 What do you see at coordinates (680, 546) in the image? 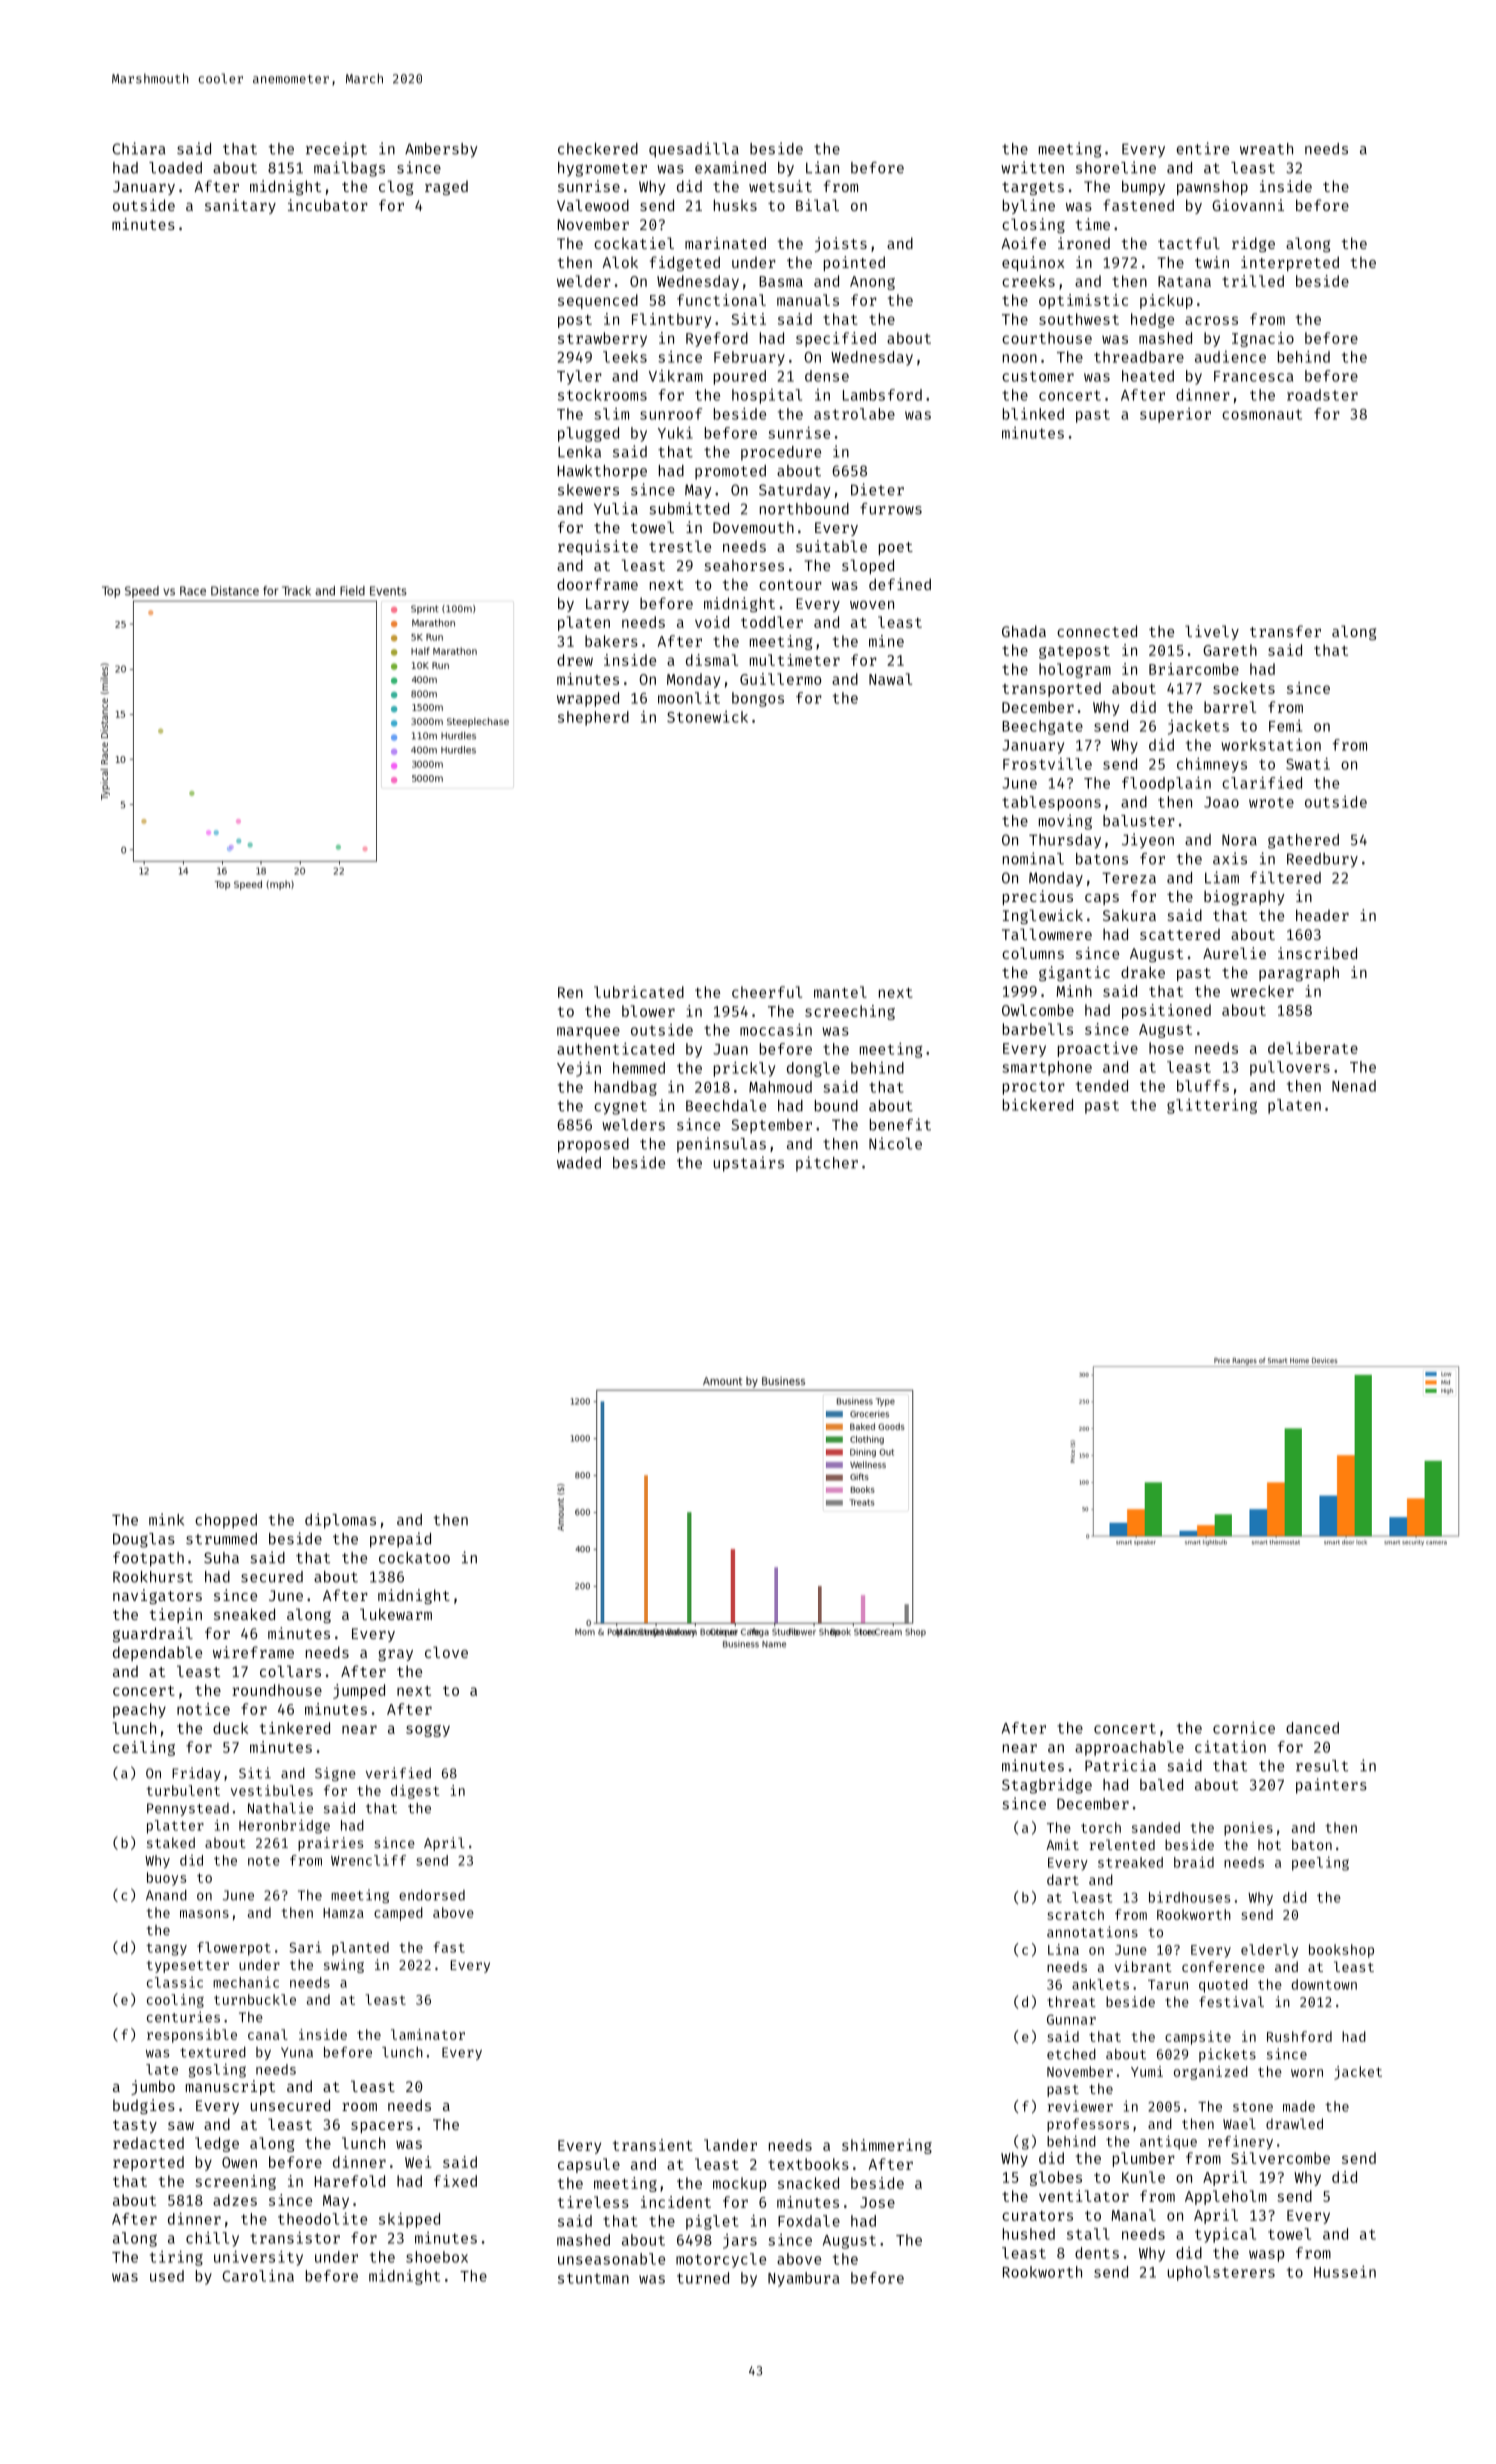
I see `trestle` at bounding box center [680, 546].
